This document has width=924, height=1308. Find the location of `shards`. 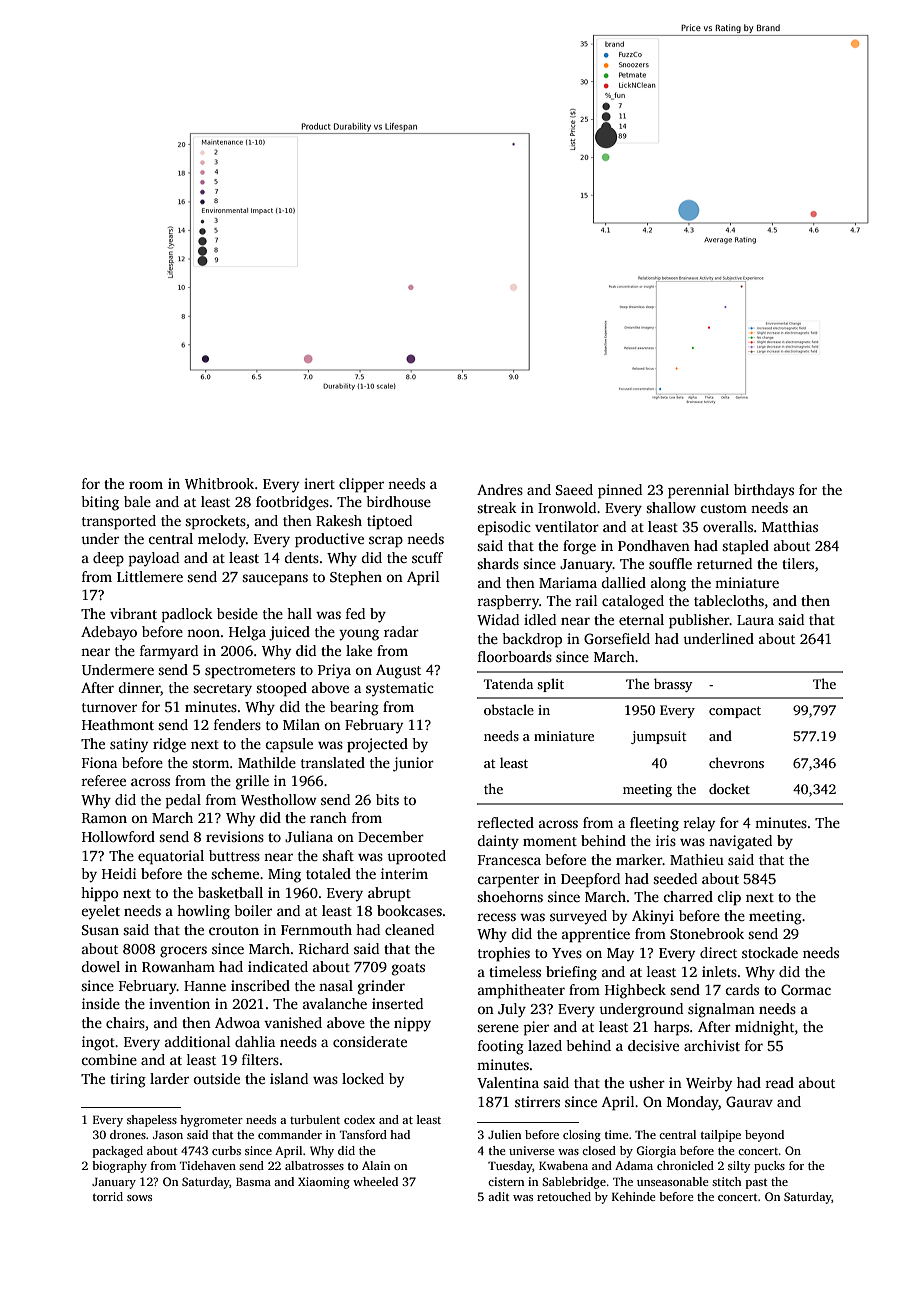

shards is located at coordinates (498, 563).
